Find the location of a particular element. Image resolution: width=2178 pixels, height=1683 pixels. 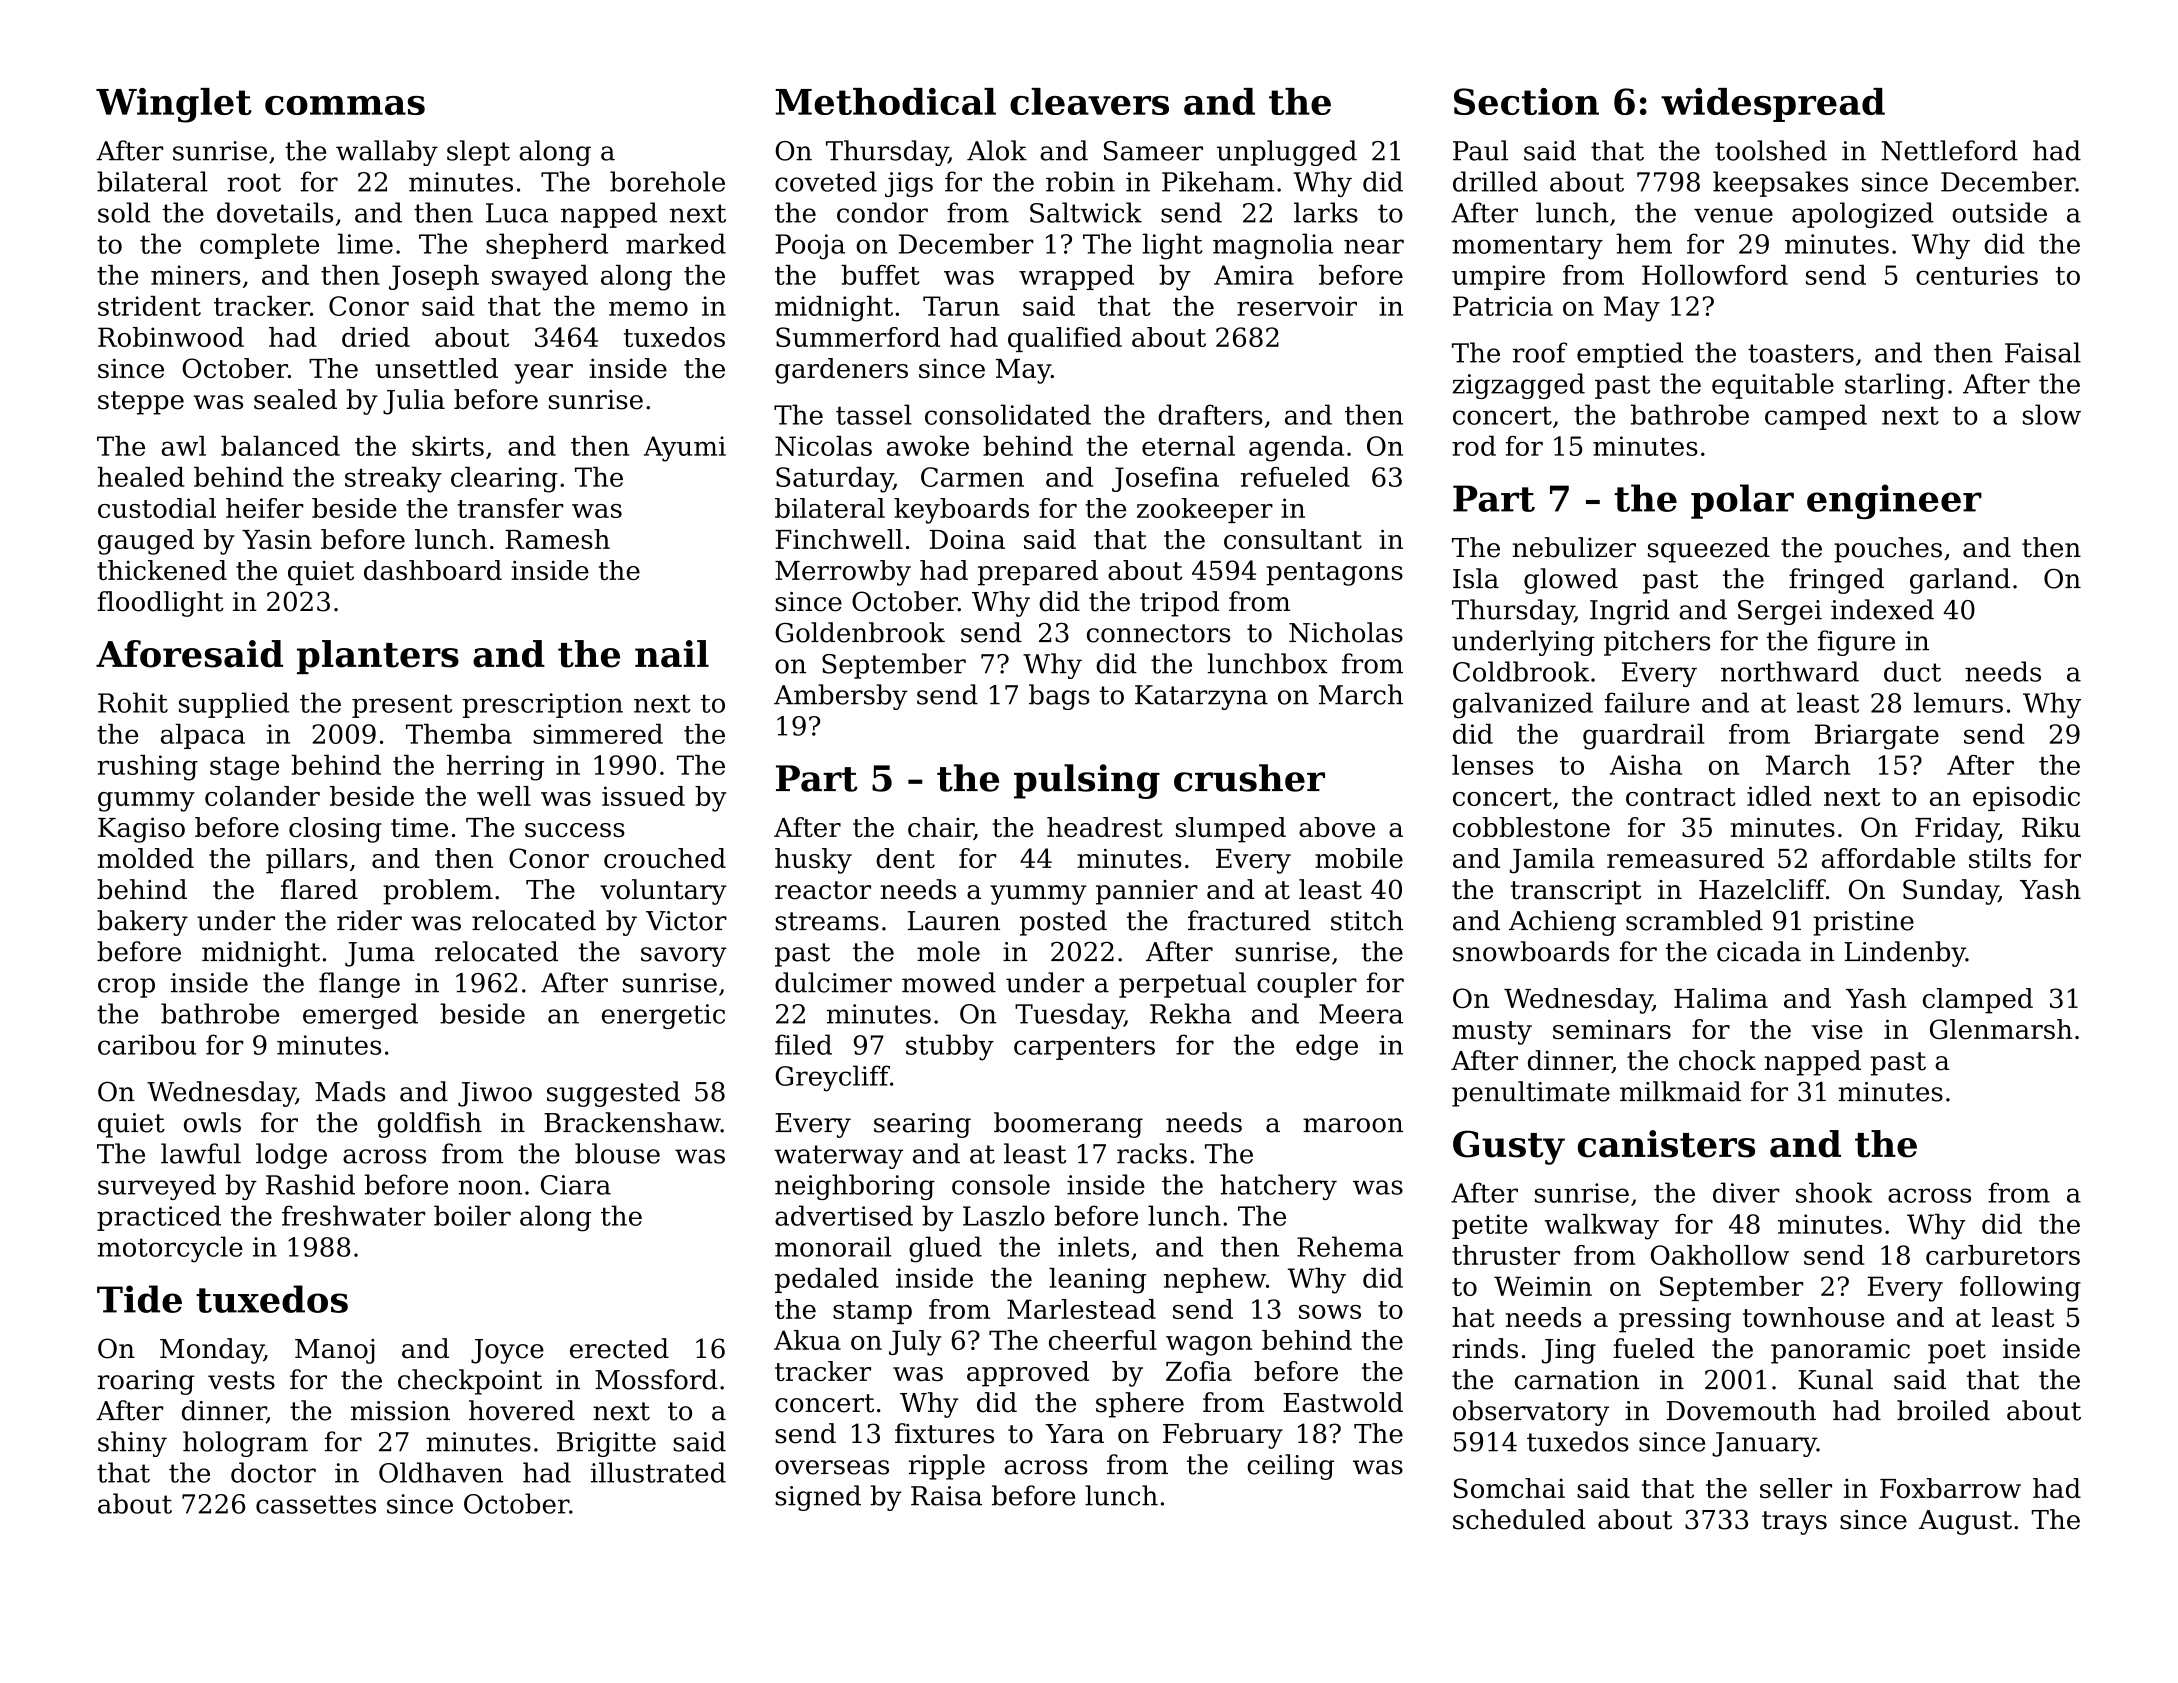

pentagons is located at coordinates (1334, 574).
